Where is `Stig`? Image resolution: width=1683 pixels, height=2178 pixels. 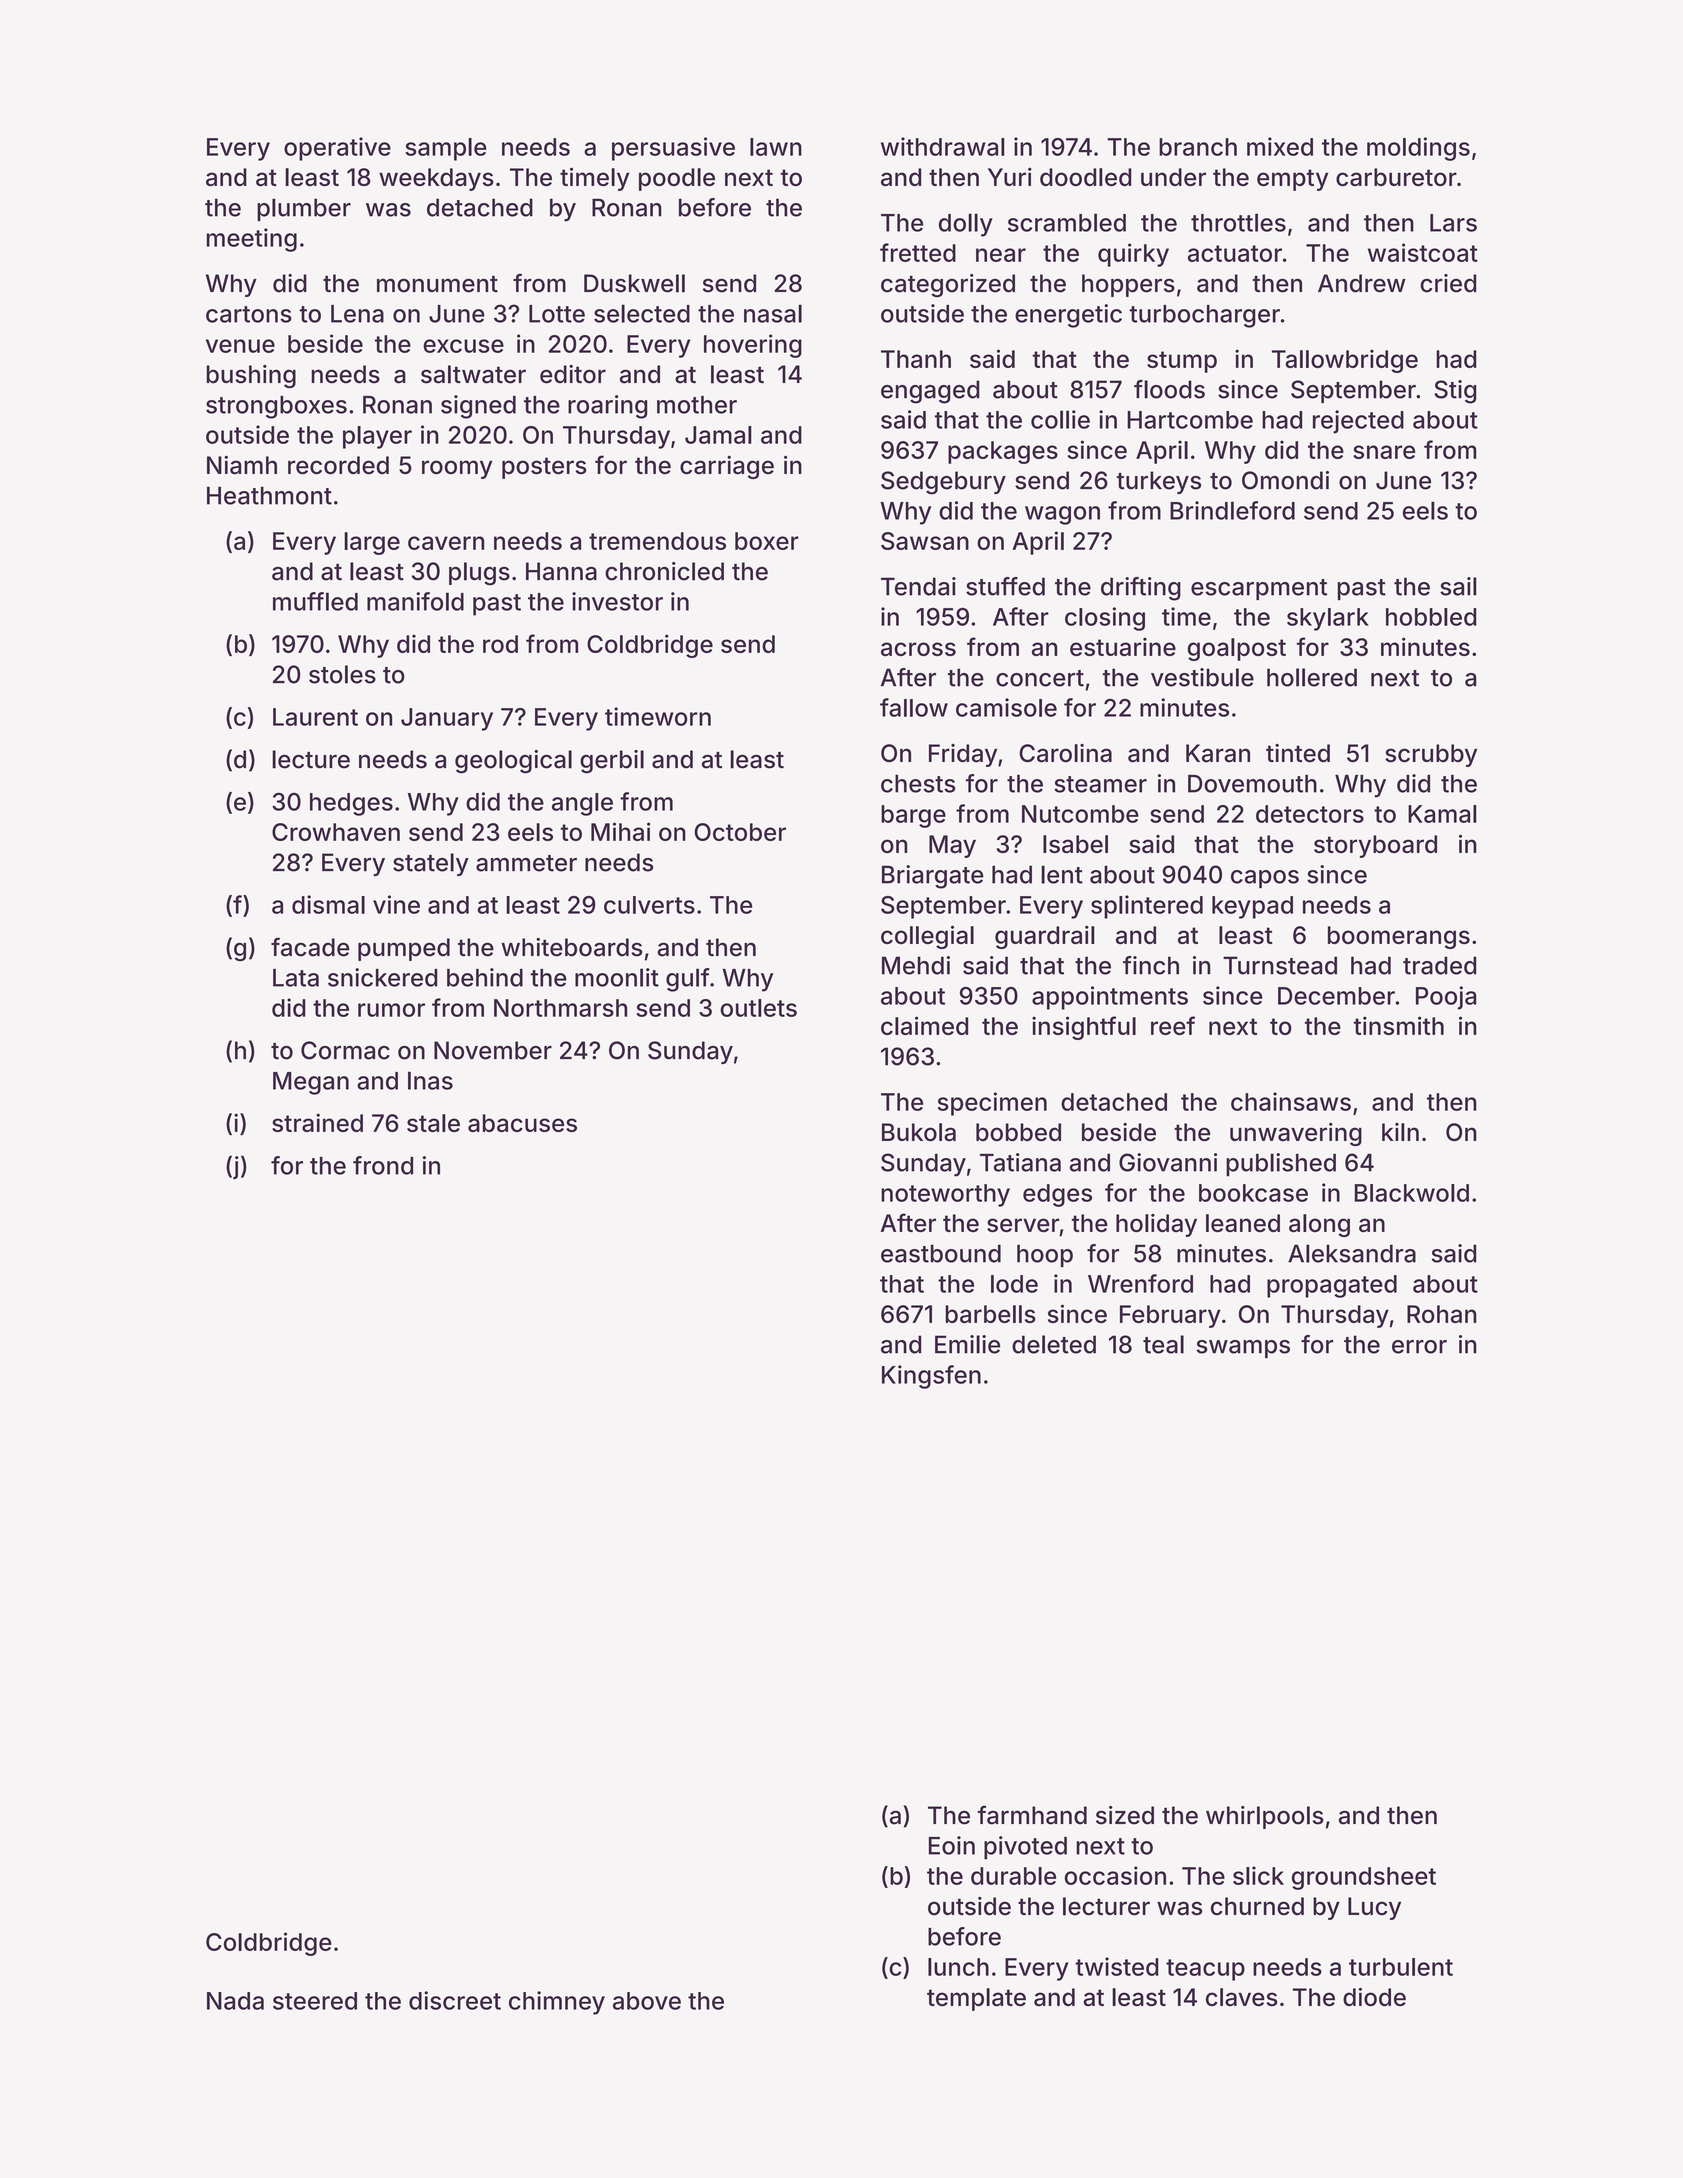
Stig is located at coordinates (1455, 392).
